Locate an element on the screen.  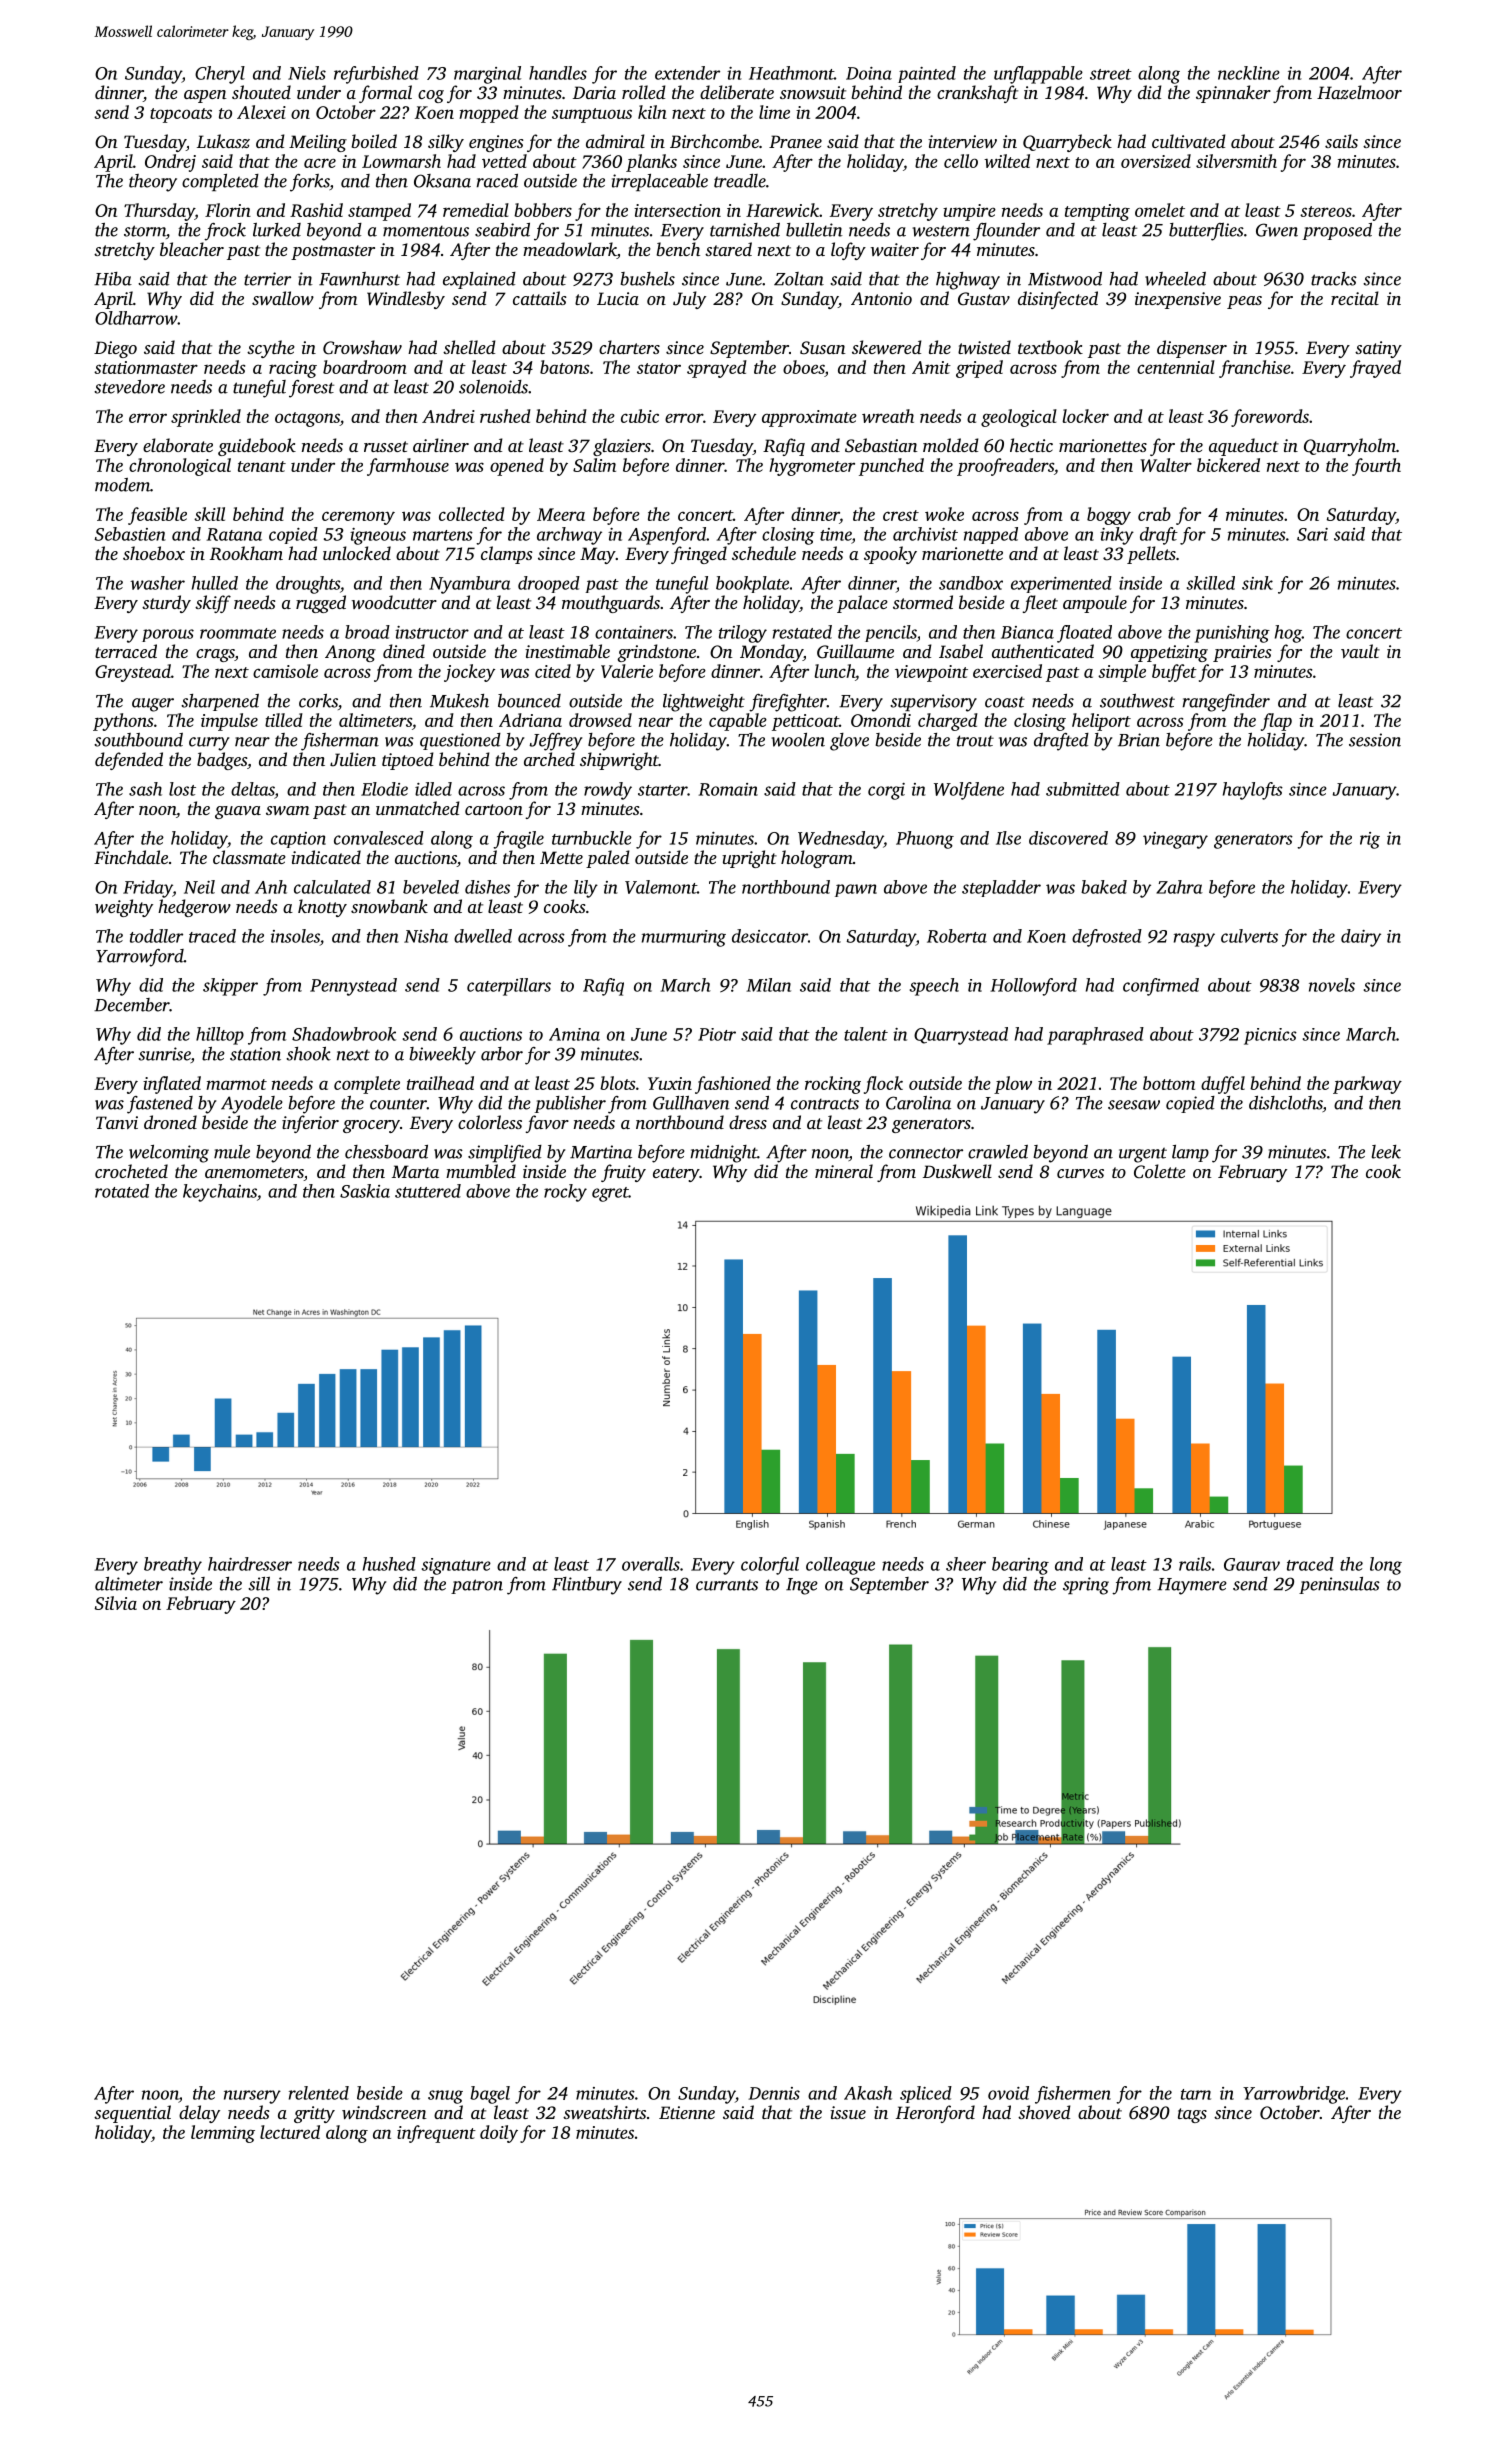
Silvia is located at coordinates (116, 1603).
